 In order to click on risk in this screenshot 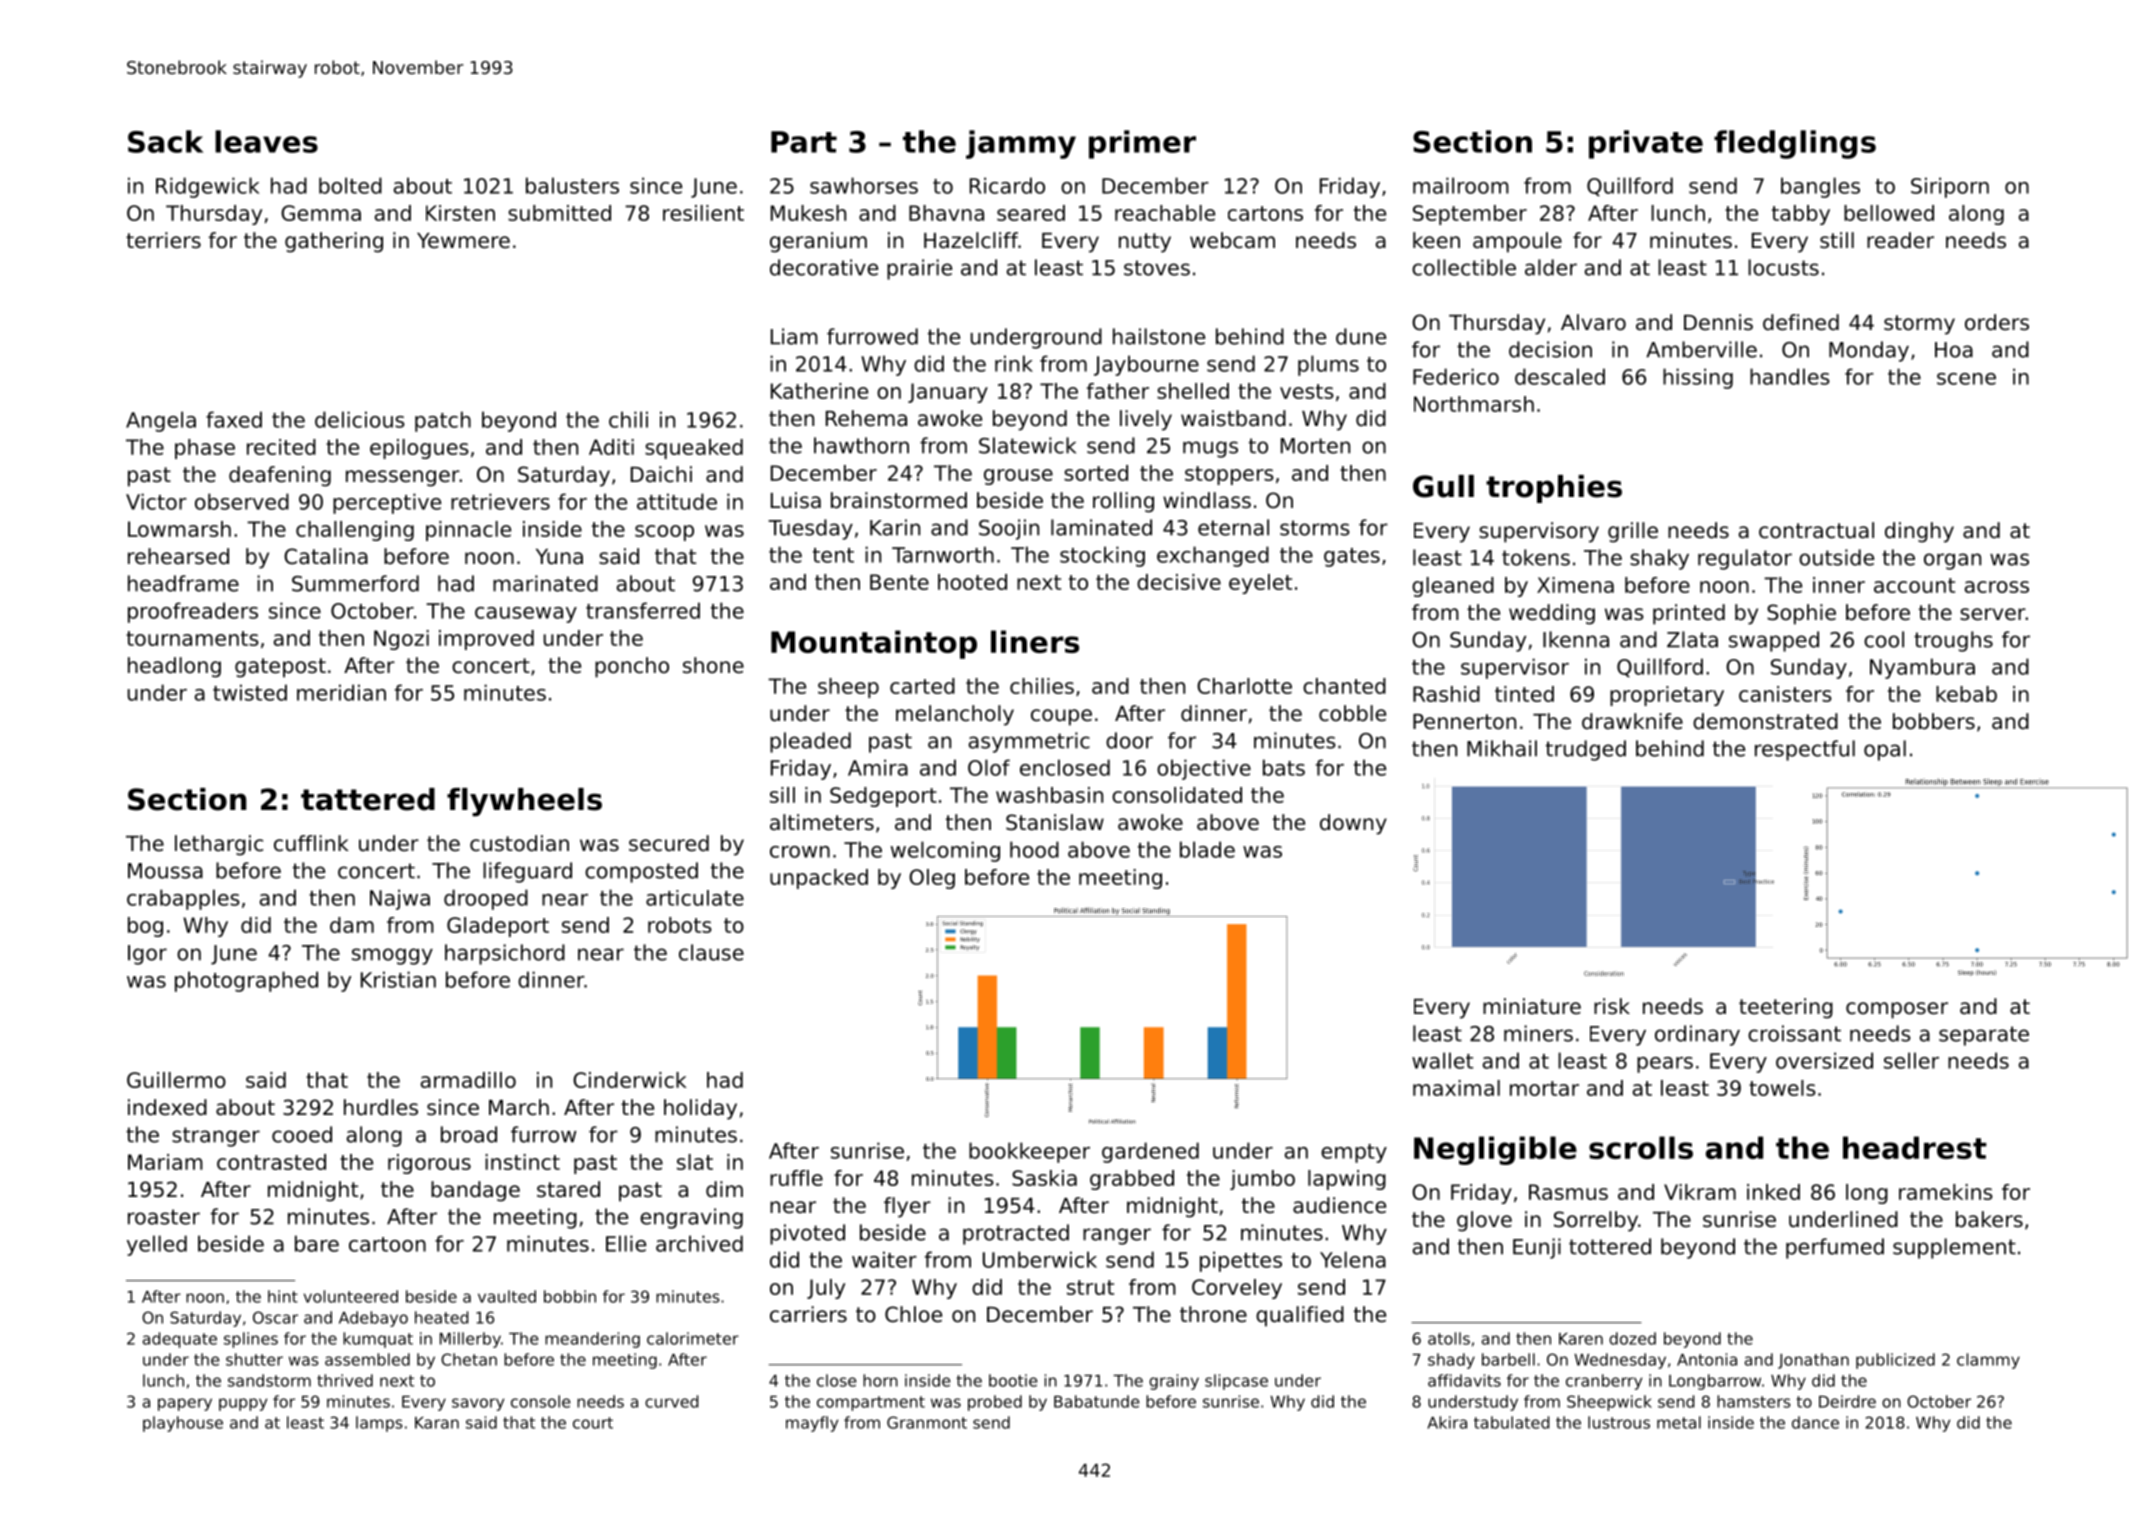, I will do `click(1612, 1006)`.
